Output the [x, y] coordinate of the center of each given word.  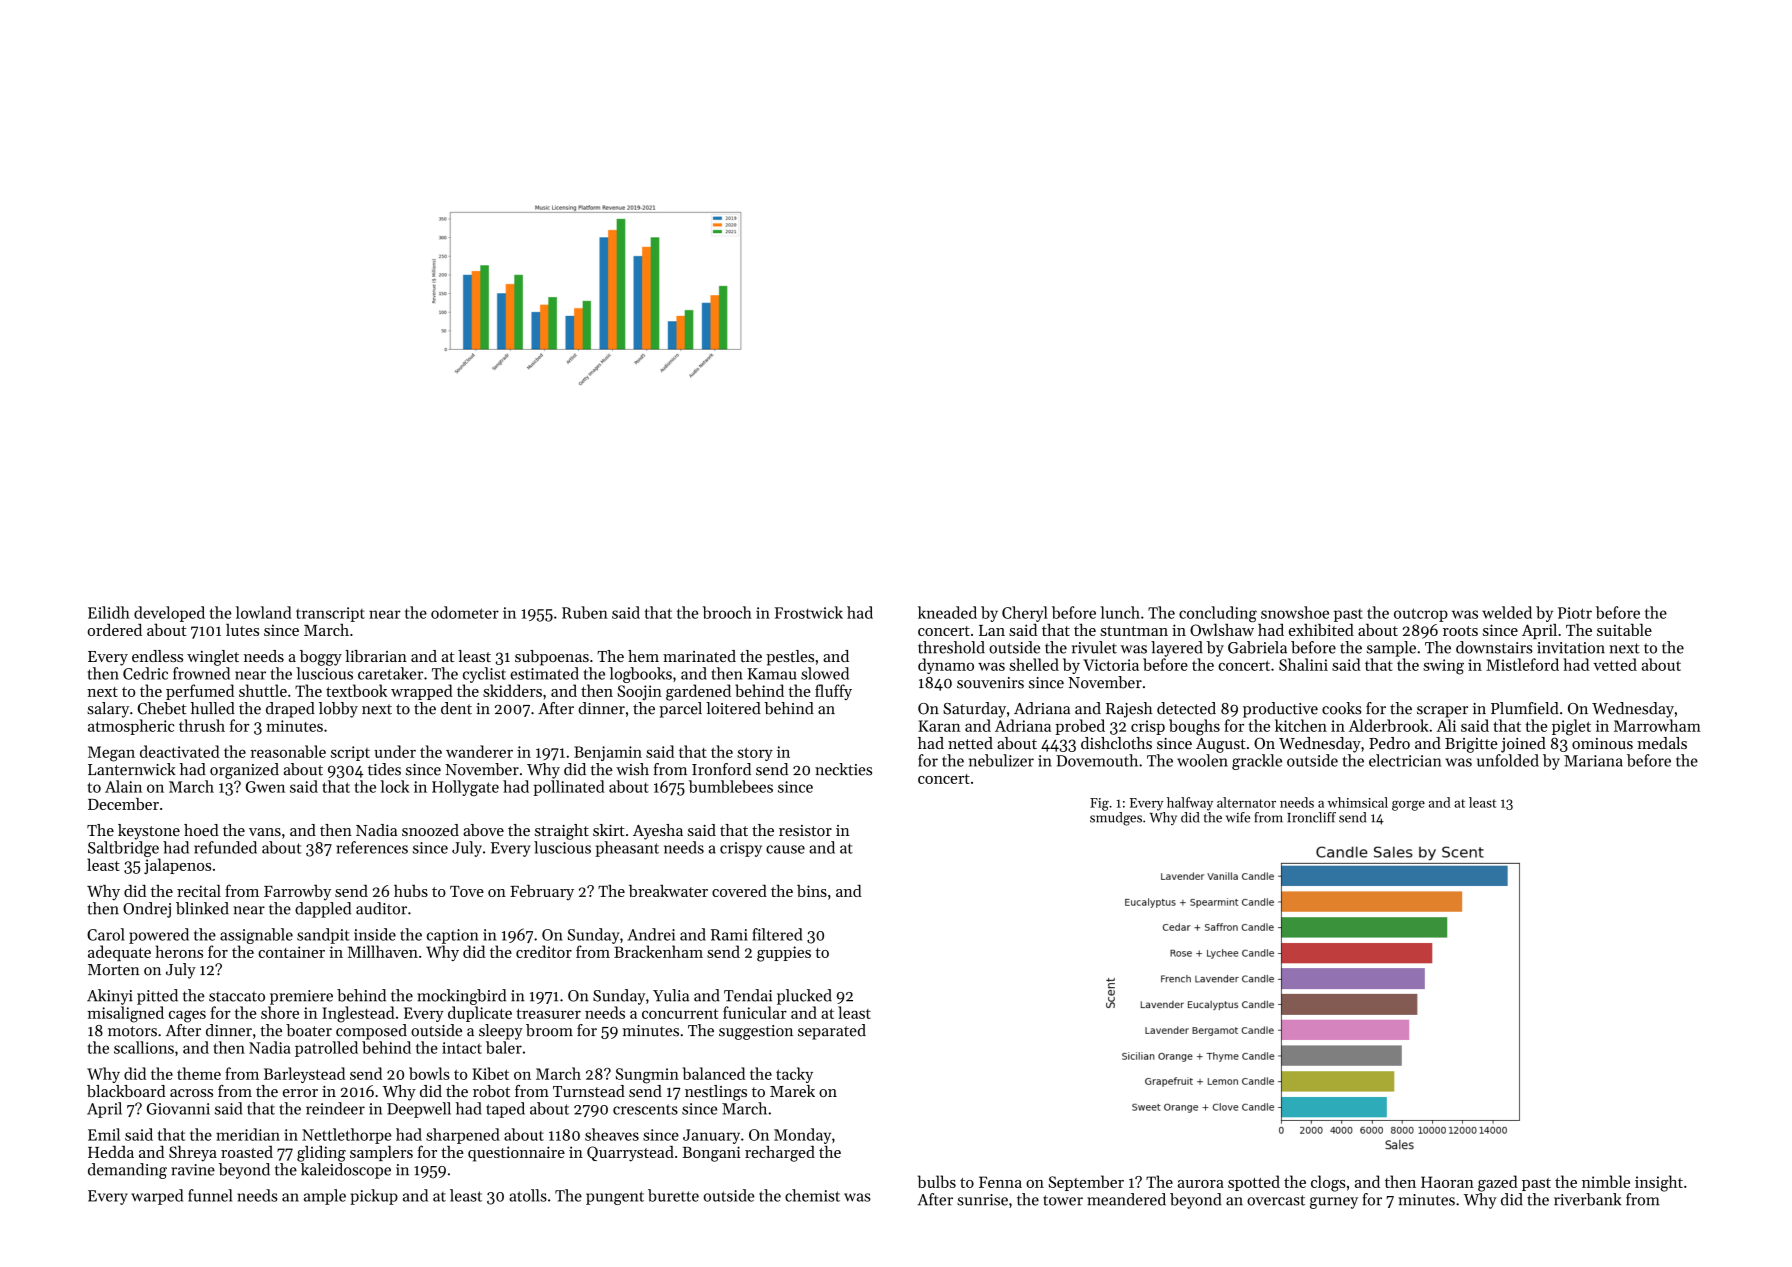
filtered [777, 934]
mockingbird [461, 997]
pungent [615, 1198]
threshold [951, 647]
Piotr [1575, 613]
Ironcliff [1311, 817]
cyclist [484, 675]
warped [157, 1197]
